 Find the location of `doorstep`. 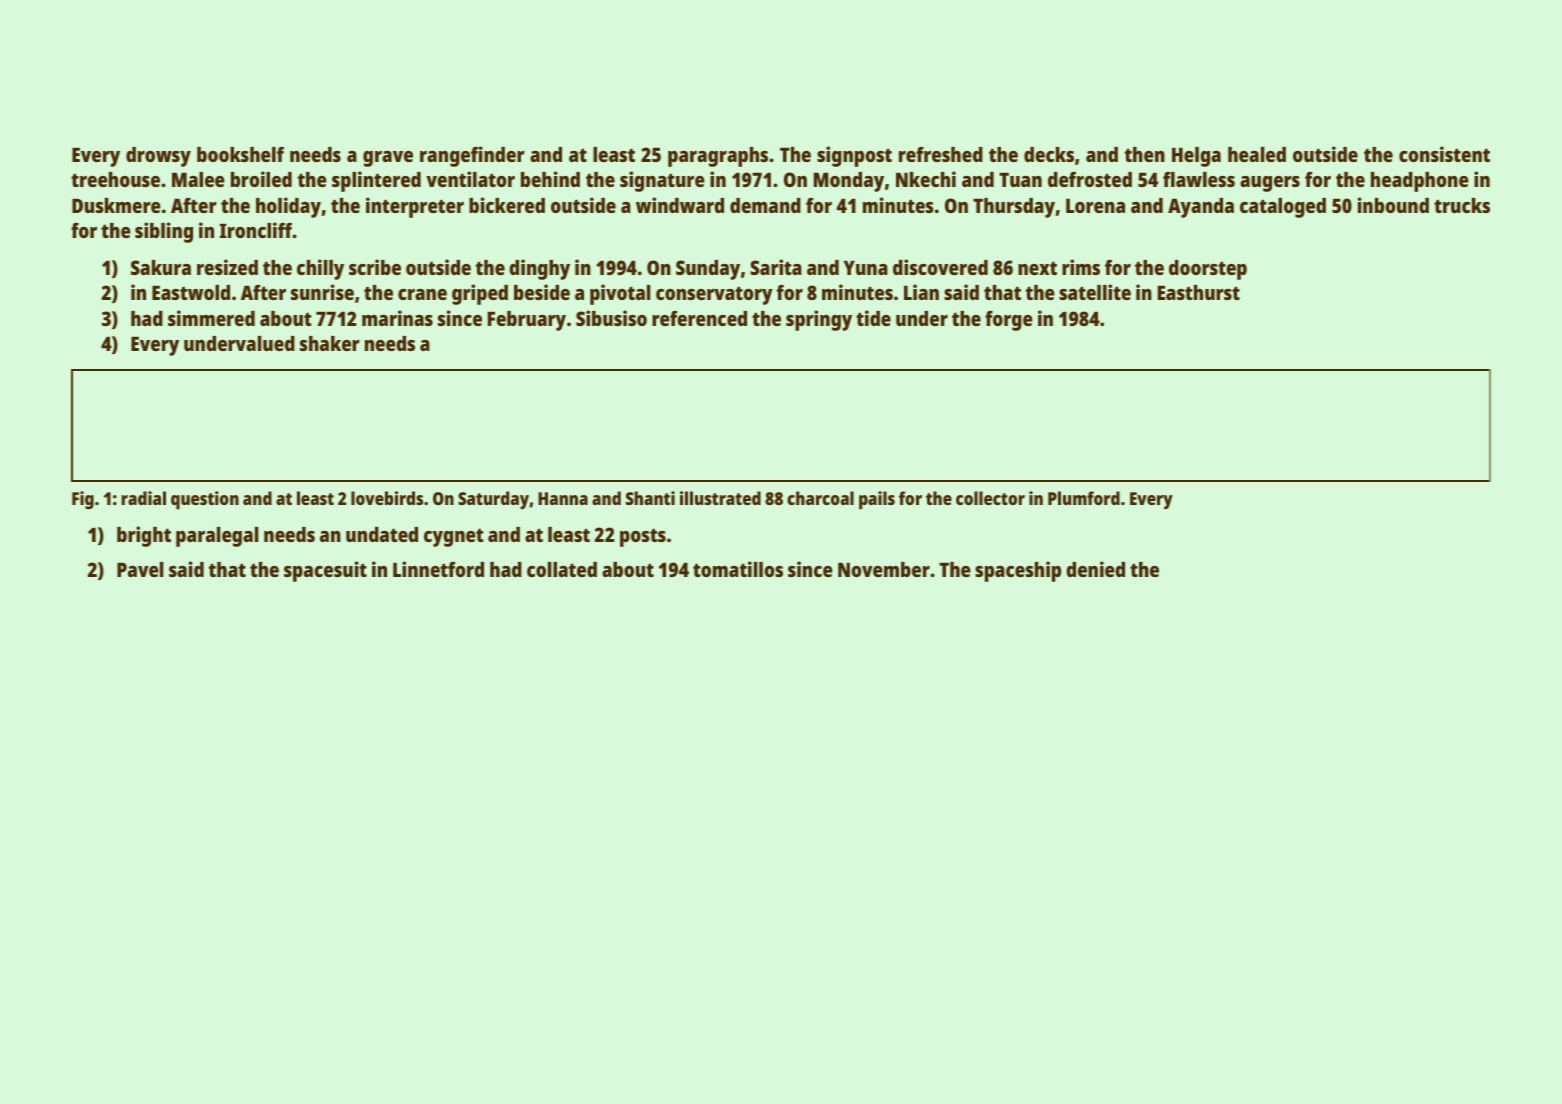

doorstep is located at coordinates (1208, 270).
